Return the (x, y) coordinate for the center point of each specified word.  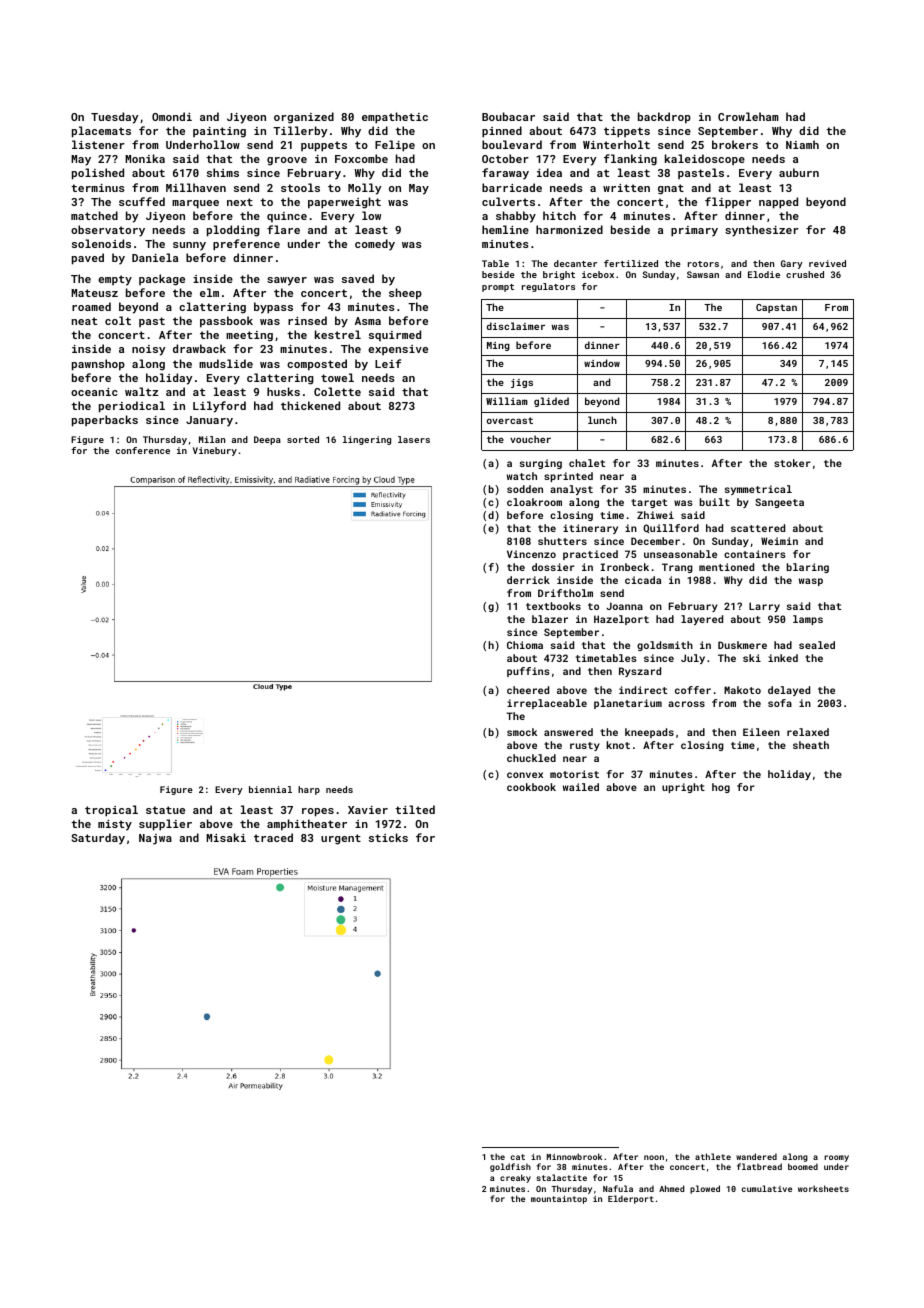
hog (721, 788)
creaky (515, 1178)
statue (165, 810)
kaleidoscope (705, 159)
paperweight (344, 203)
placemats (101, 132)
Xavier (368, 810)
